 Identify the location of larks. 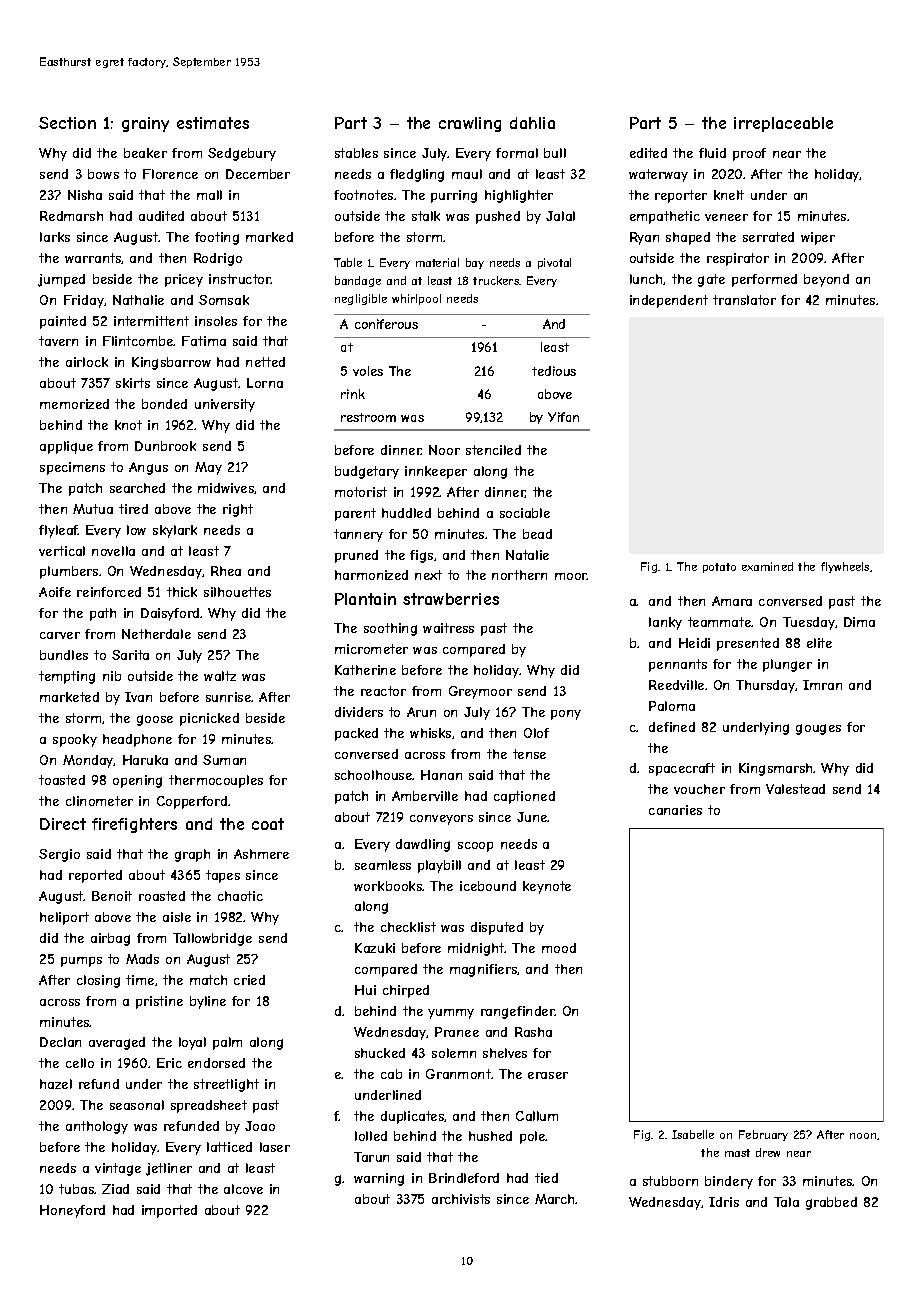
(55, 237).
